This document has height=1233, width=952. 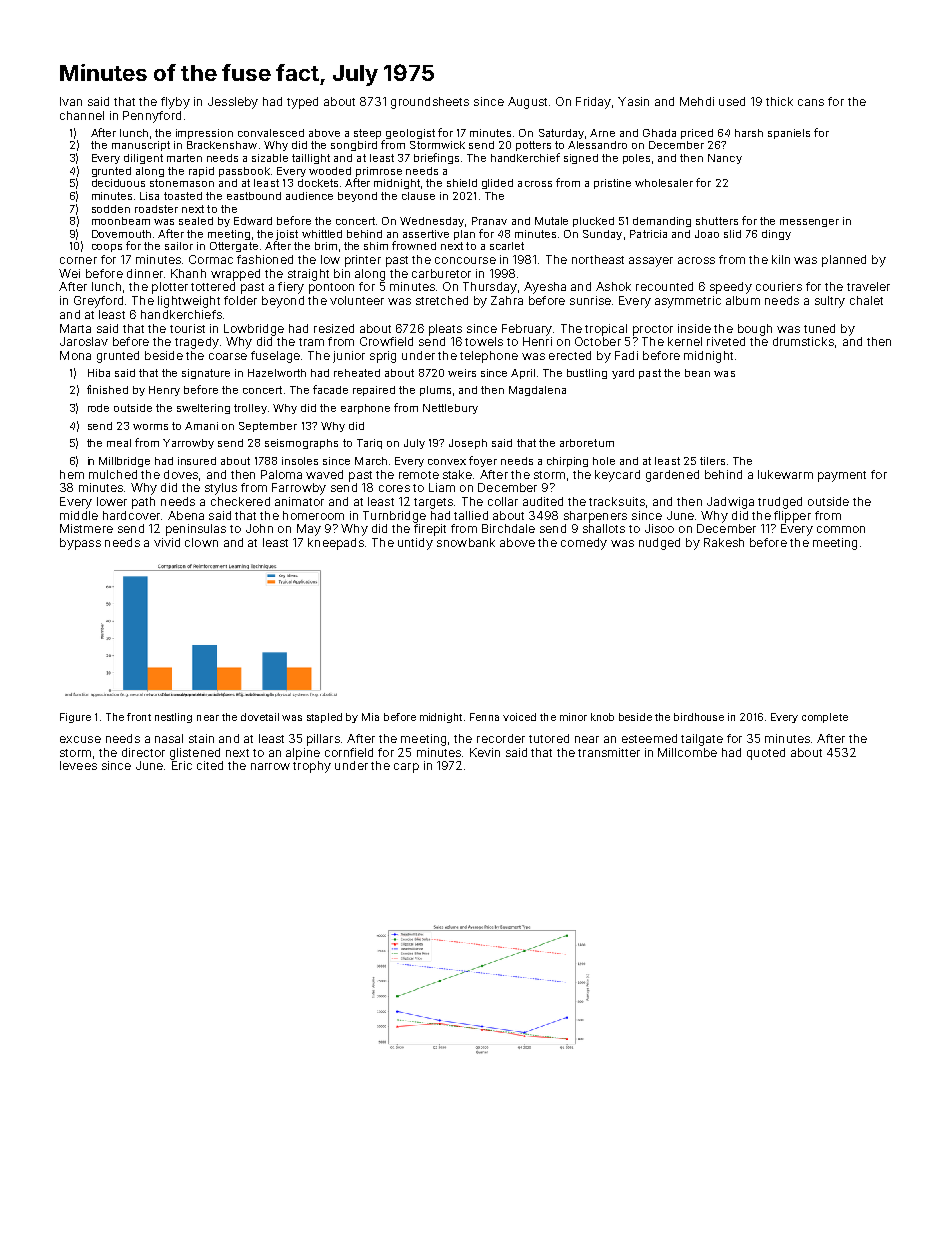 What do you see at coordinates (549, 738) in the document?
I see `tutored` at bounding box center [549, 738].
